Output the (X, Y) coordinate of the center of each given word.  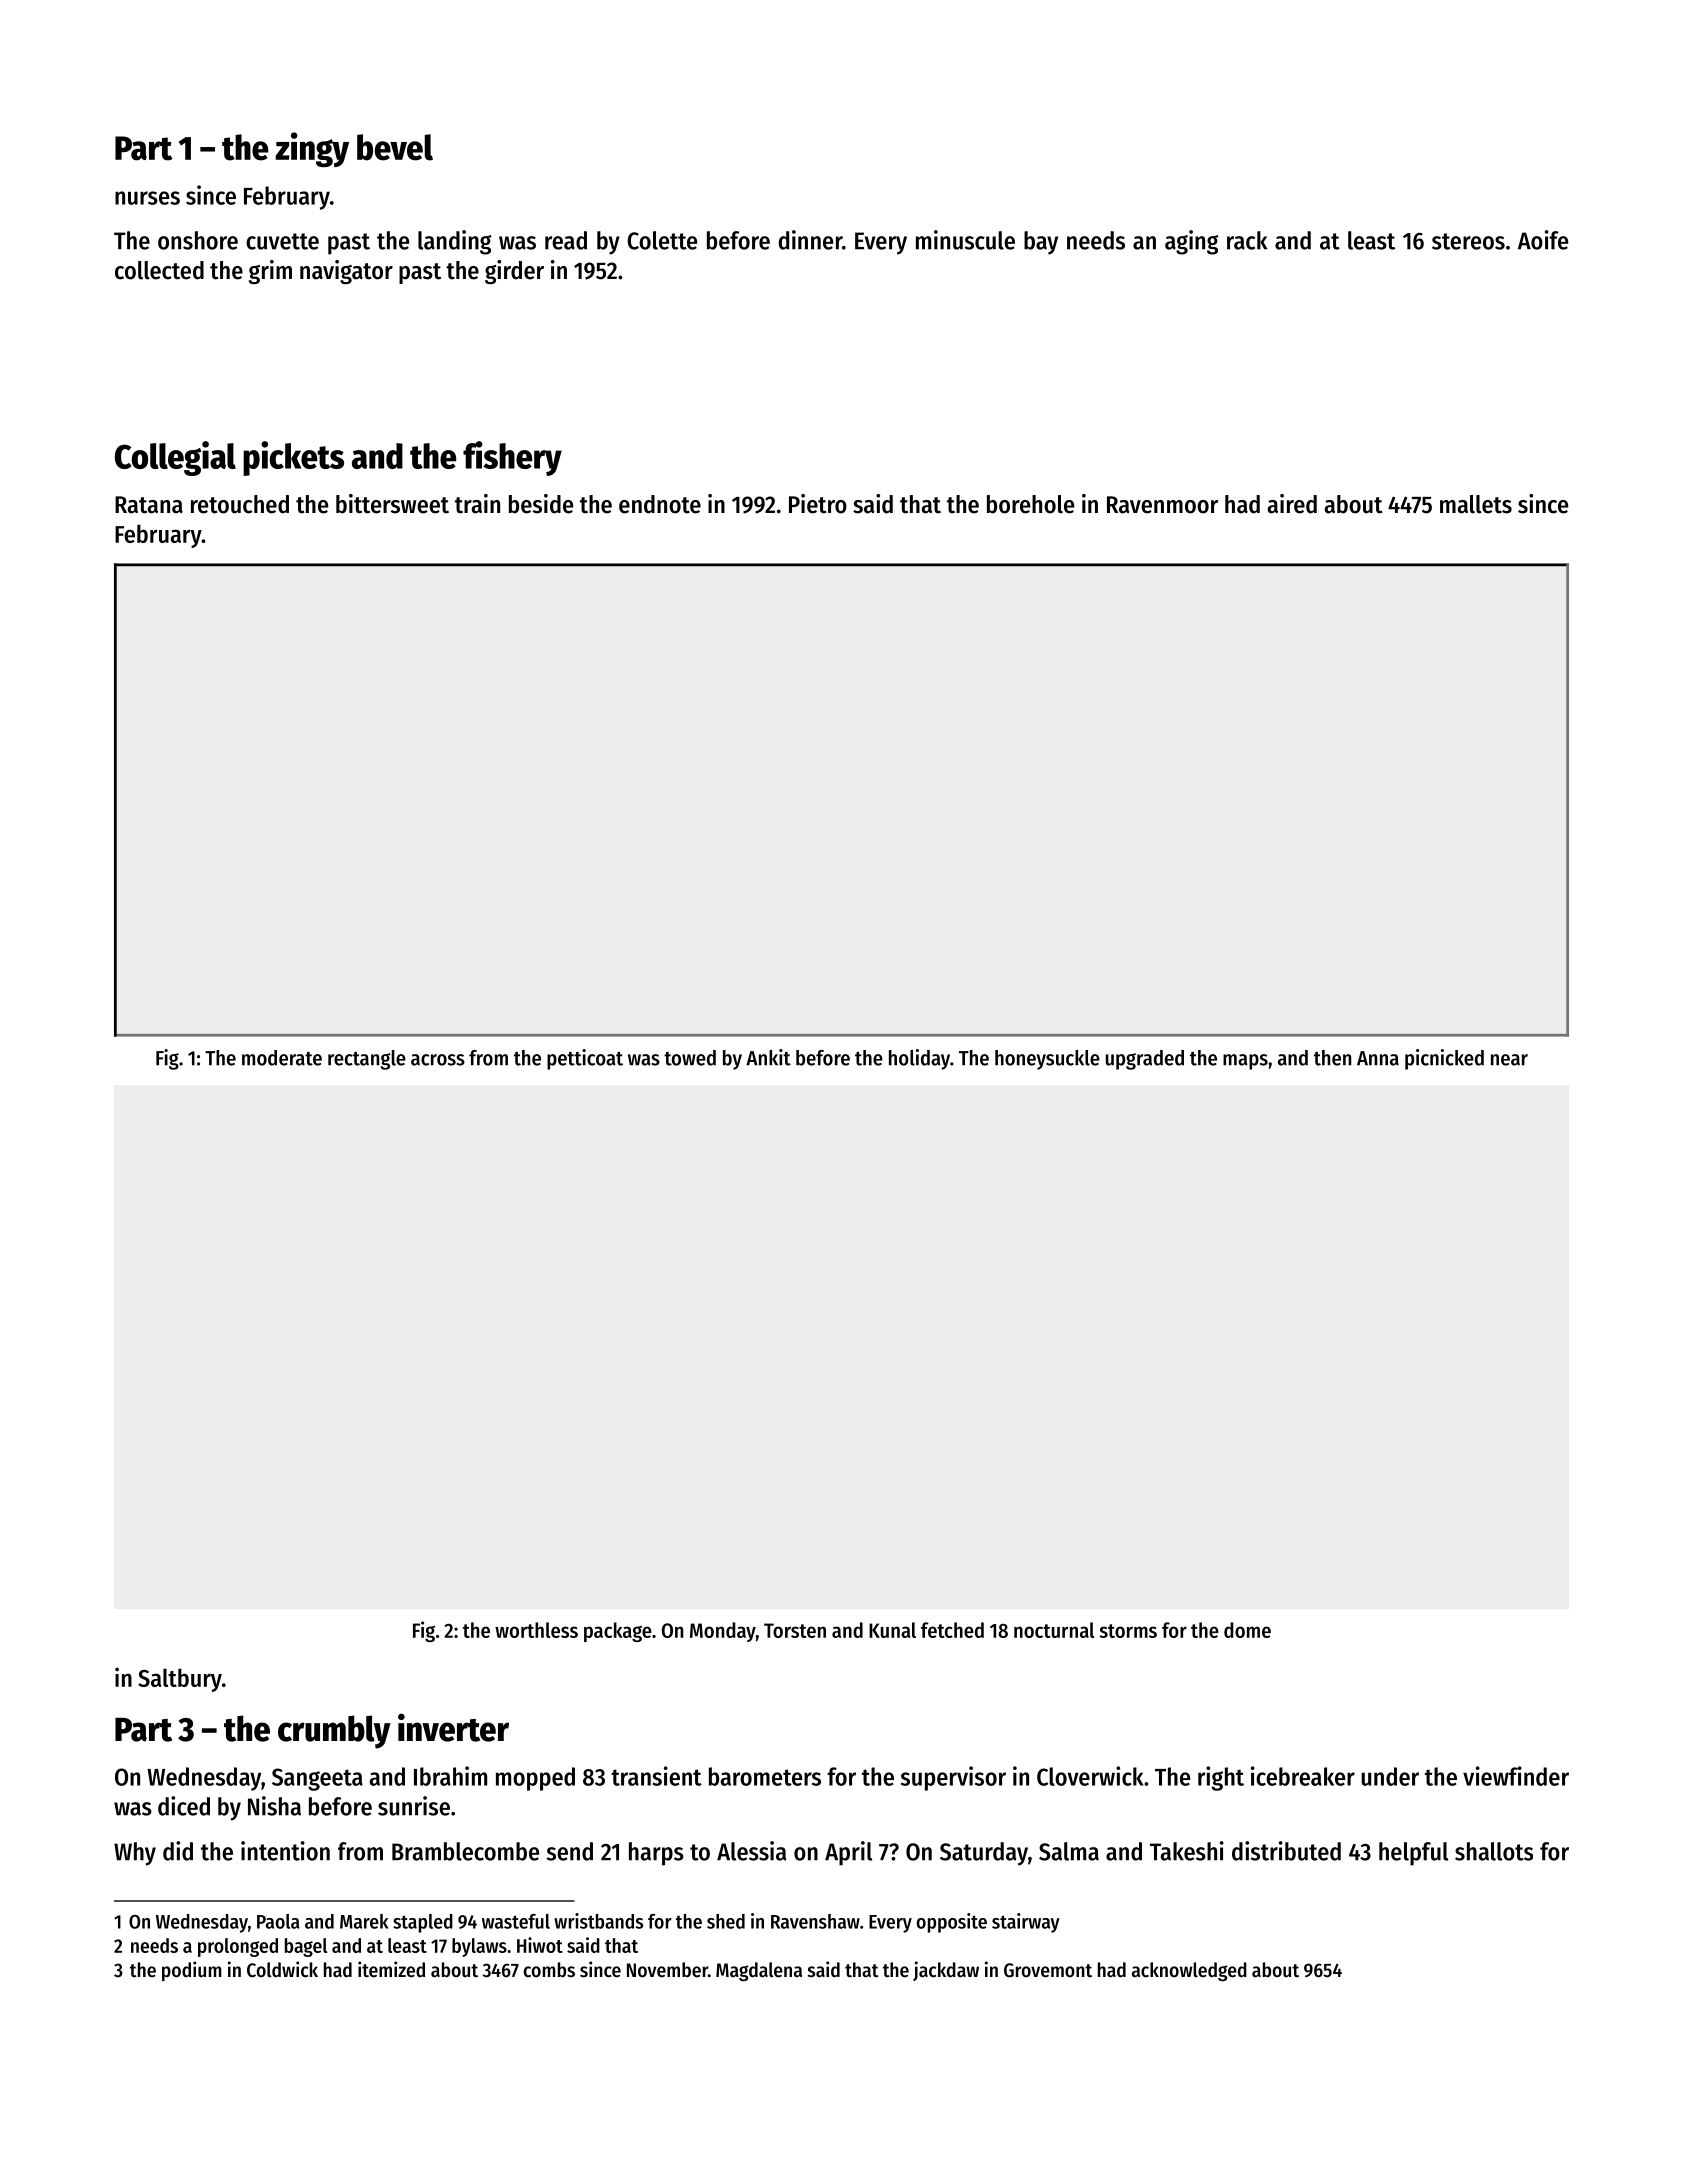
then (1332, 1058)
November (667, 1970)
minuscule (965, 240)
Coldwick (282, 1969)
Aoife (1543, 240)
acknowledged (1189, 1971)
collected (159, 270)
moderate (282, 1058)
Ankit (768, 1057)
